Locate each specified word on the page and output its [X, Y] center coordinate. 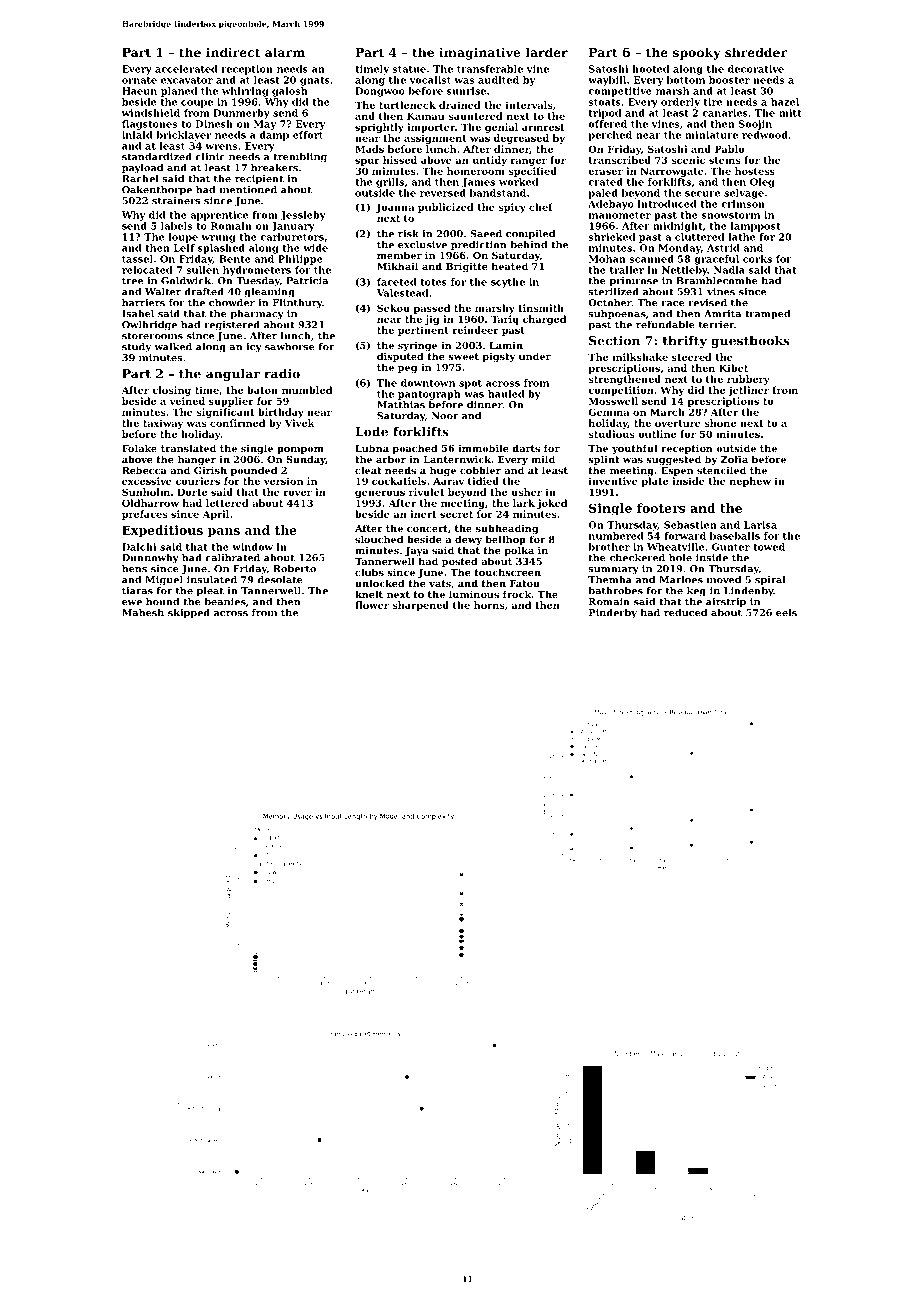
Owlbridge [149, 326]
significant [225, 413]
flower [372, 605]
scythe [508, 283]
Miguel [164, 581]
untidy [490, 161]
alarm [285, 52]
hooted [650, 69]
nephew [750, 482]
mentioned [248, 190]
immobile [483, 448]
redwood [765, 135]
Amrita [722, 314]
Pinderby [613, 614]
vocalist [430, 80]
